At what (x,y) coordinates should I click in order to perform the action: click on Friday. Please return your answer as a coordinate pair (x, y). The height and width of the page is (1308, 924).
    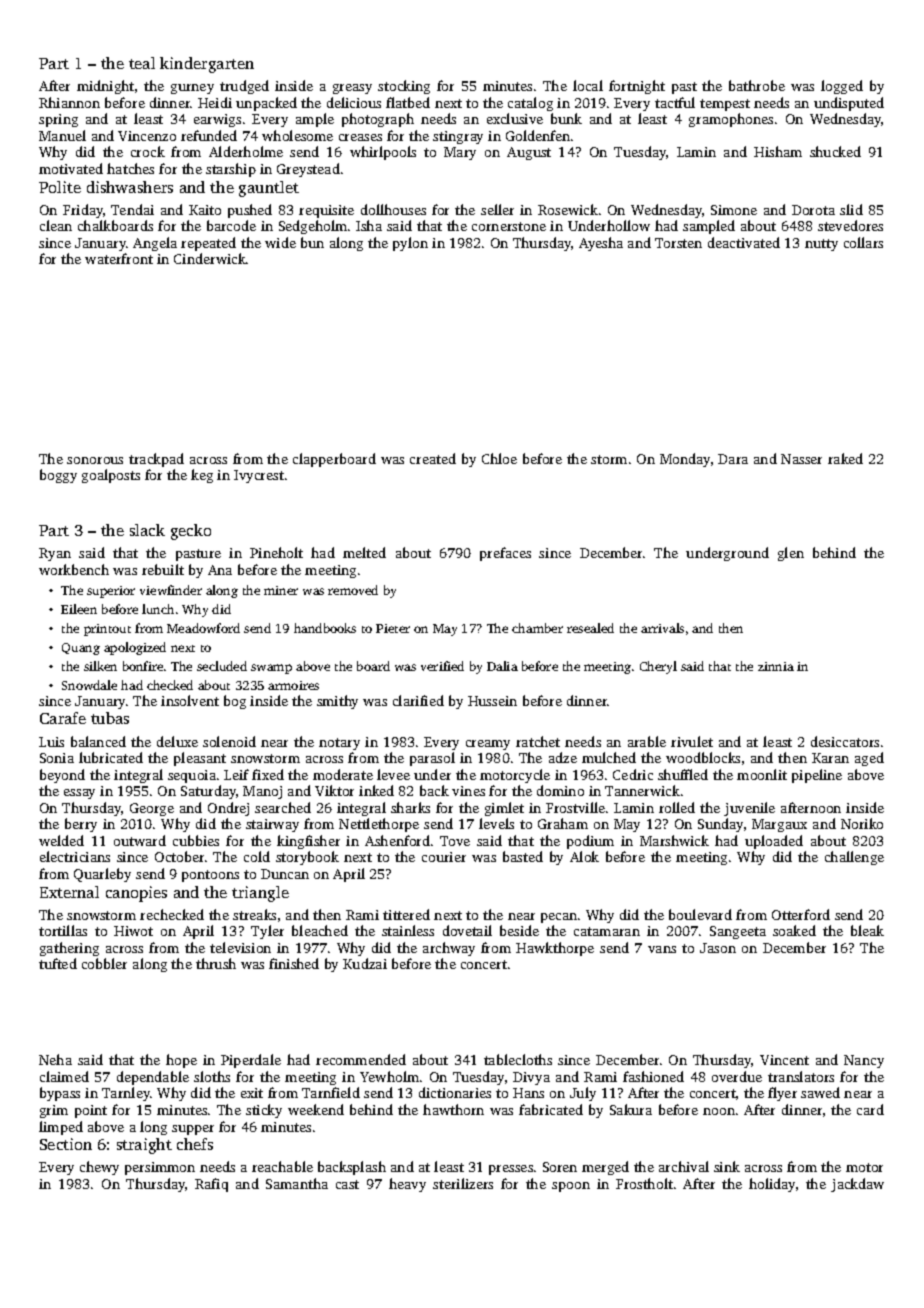
    Looking at the image, I should click on (83, 211).
